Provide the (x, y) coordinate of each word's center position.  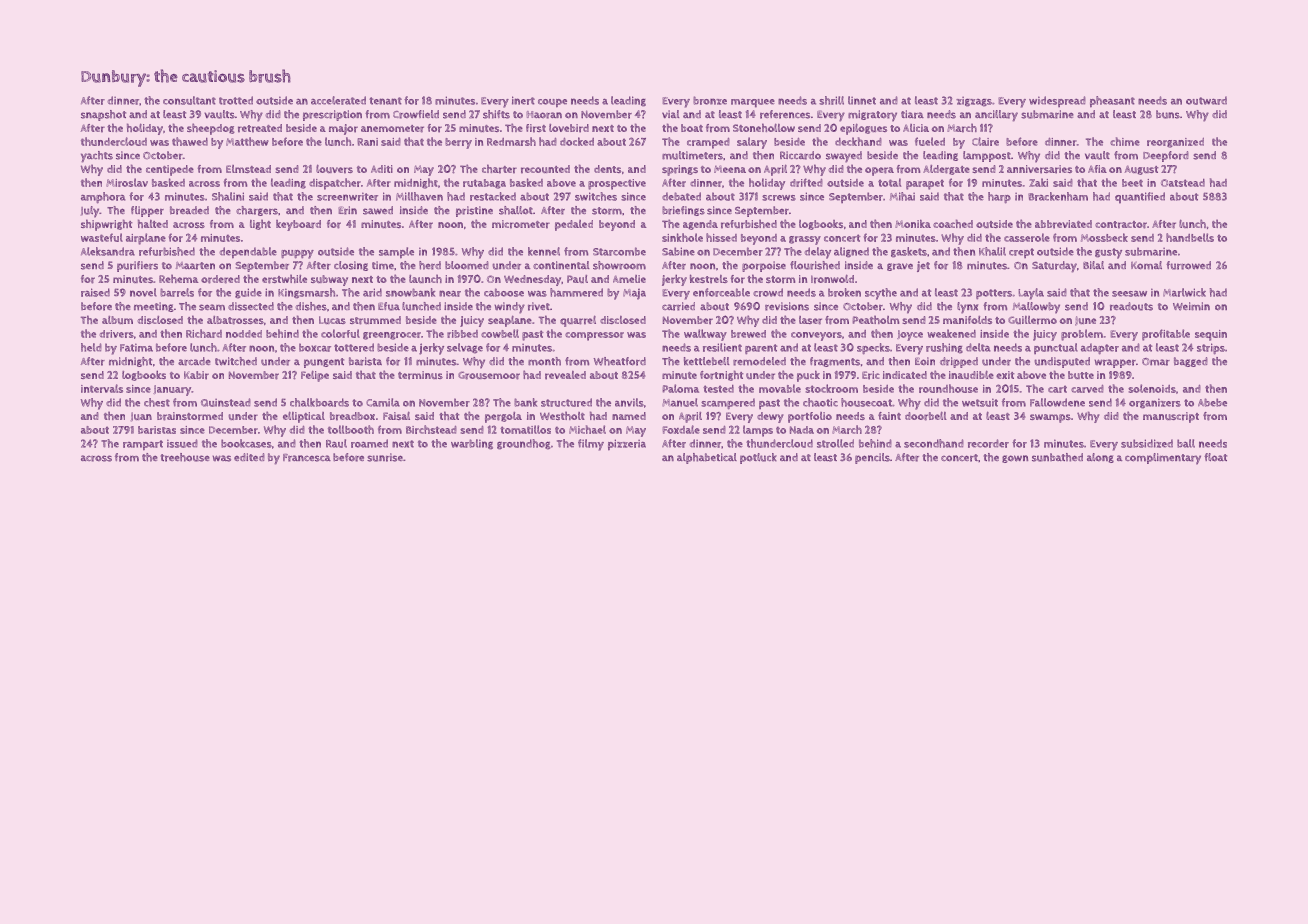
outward (1206, 100)
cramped (708, 143)
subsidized (1147, 443)
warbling (472, 444)
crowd (768, 292)
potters (994, 294)
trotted (236, 100)
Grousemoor (489, 376)
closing (351, 266)
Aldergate (946, 170)
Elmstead (248, 169)
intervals (102, 388)
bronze (710, 100)
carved (1087, 389)
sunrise (385, 457)
